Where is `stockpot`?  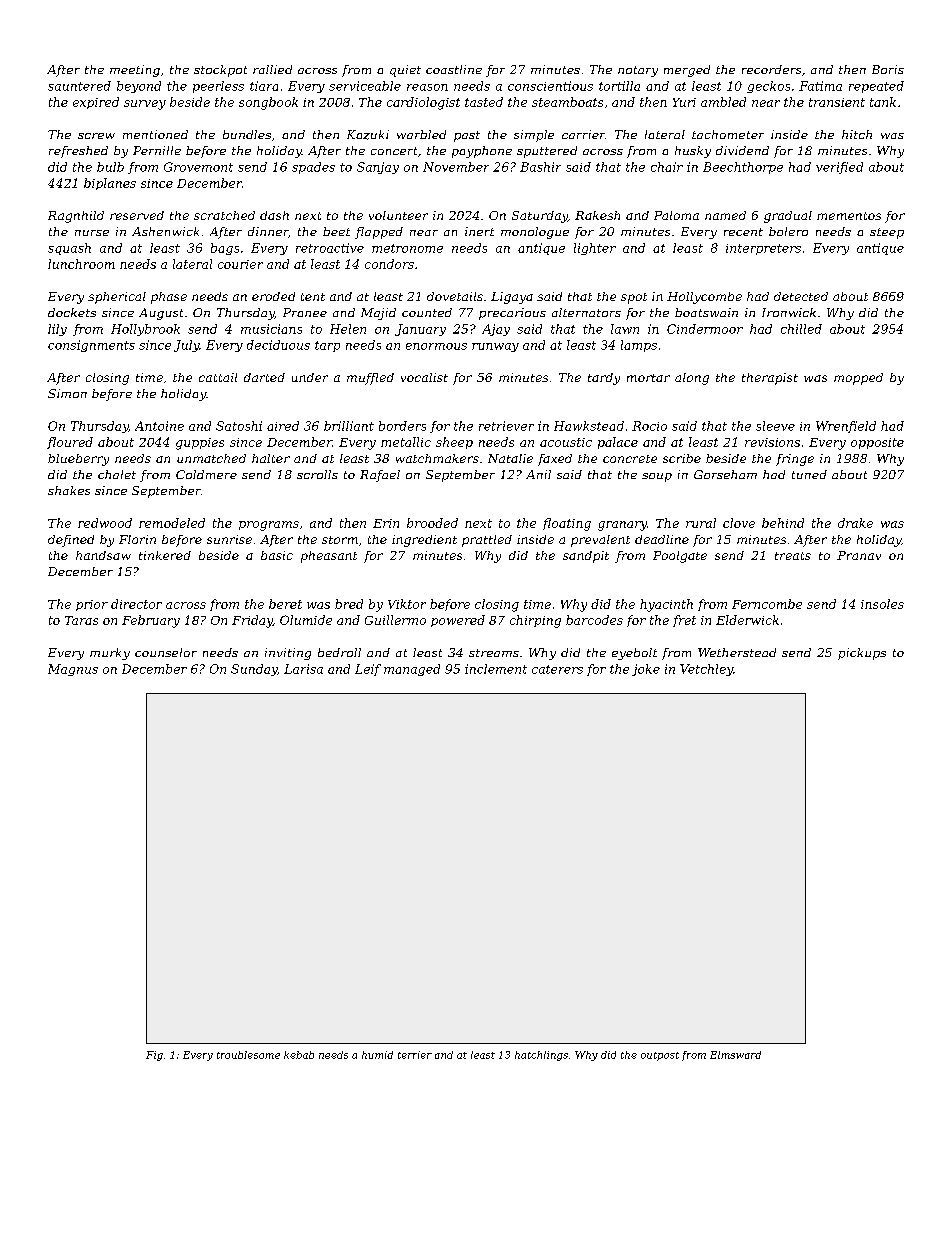 stockpot is located at coordinates (220, 71).
